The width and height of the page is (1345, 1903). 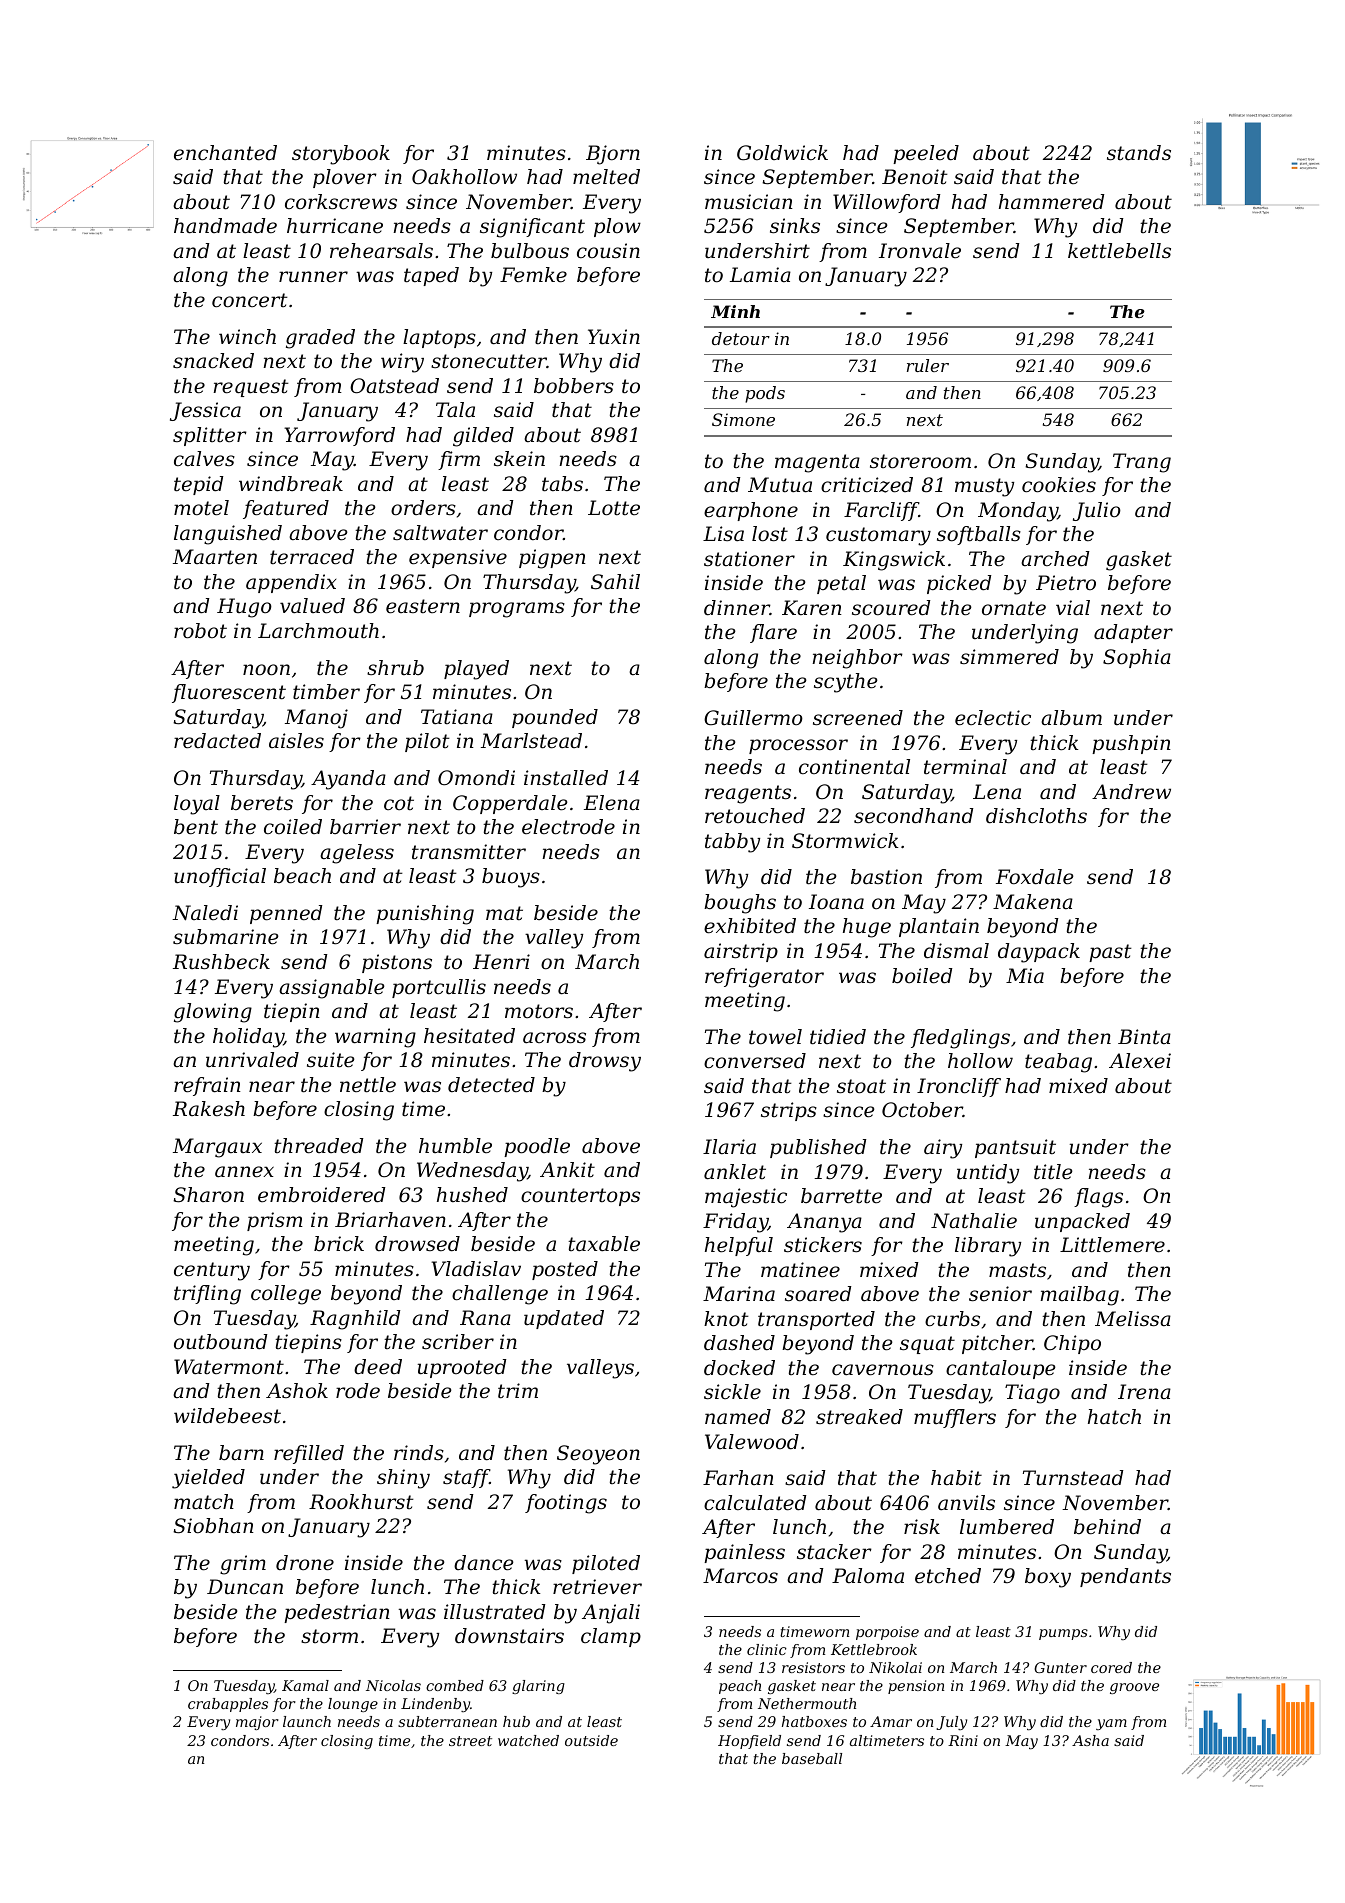 I want to click on updated, so click(x=564, y=1319).
